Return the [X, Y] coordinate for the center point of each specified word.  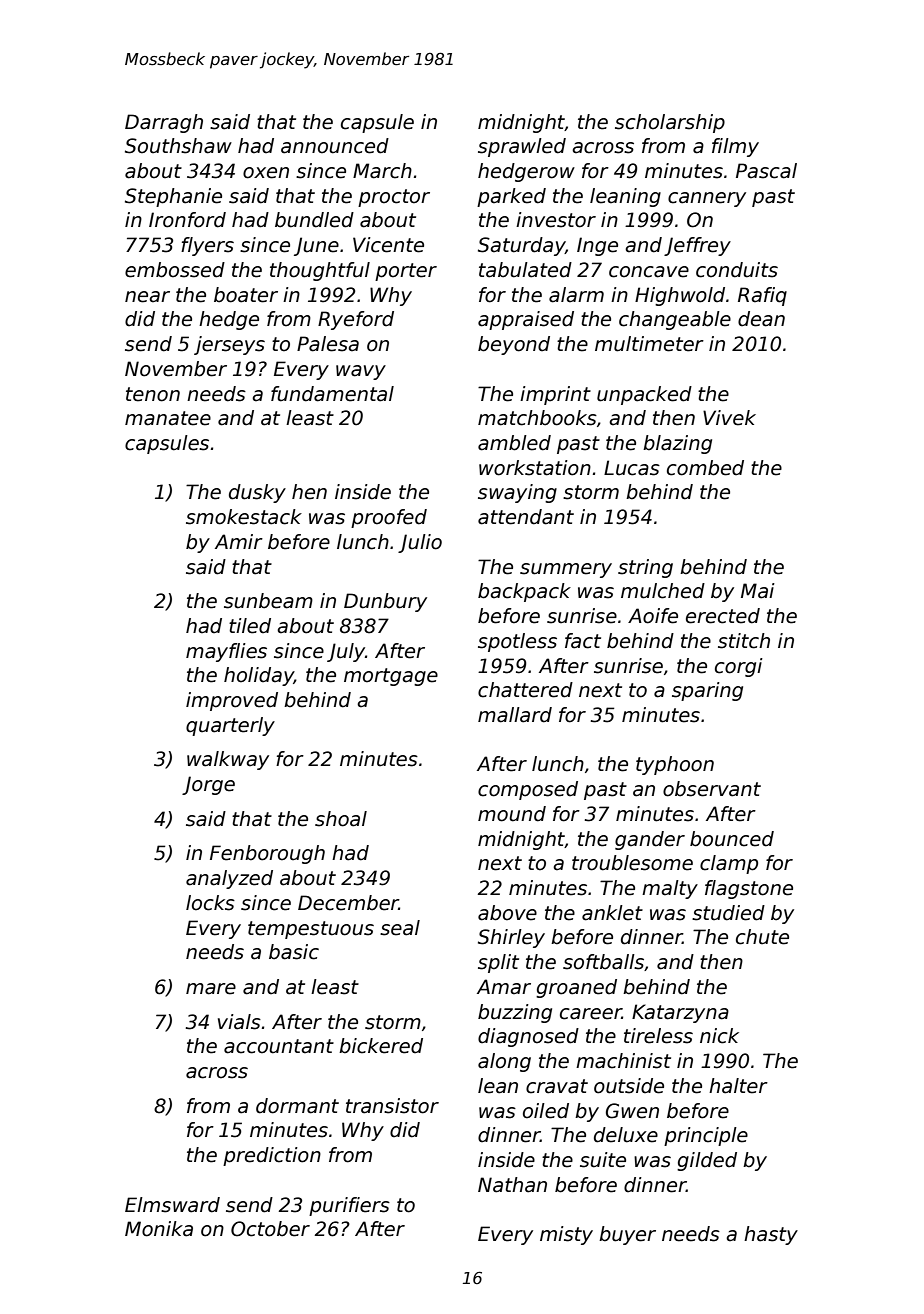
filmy [735, 147]
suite [603, 1160]
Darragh [164, 123]
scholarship [670, 123]
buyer [627, 1235]
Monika [159, 1229]
